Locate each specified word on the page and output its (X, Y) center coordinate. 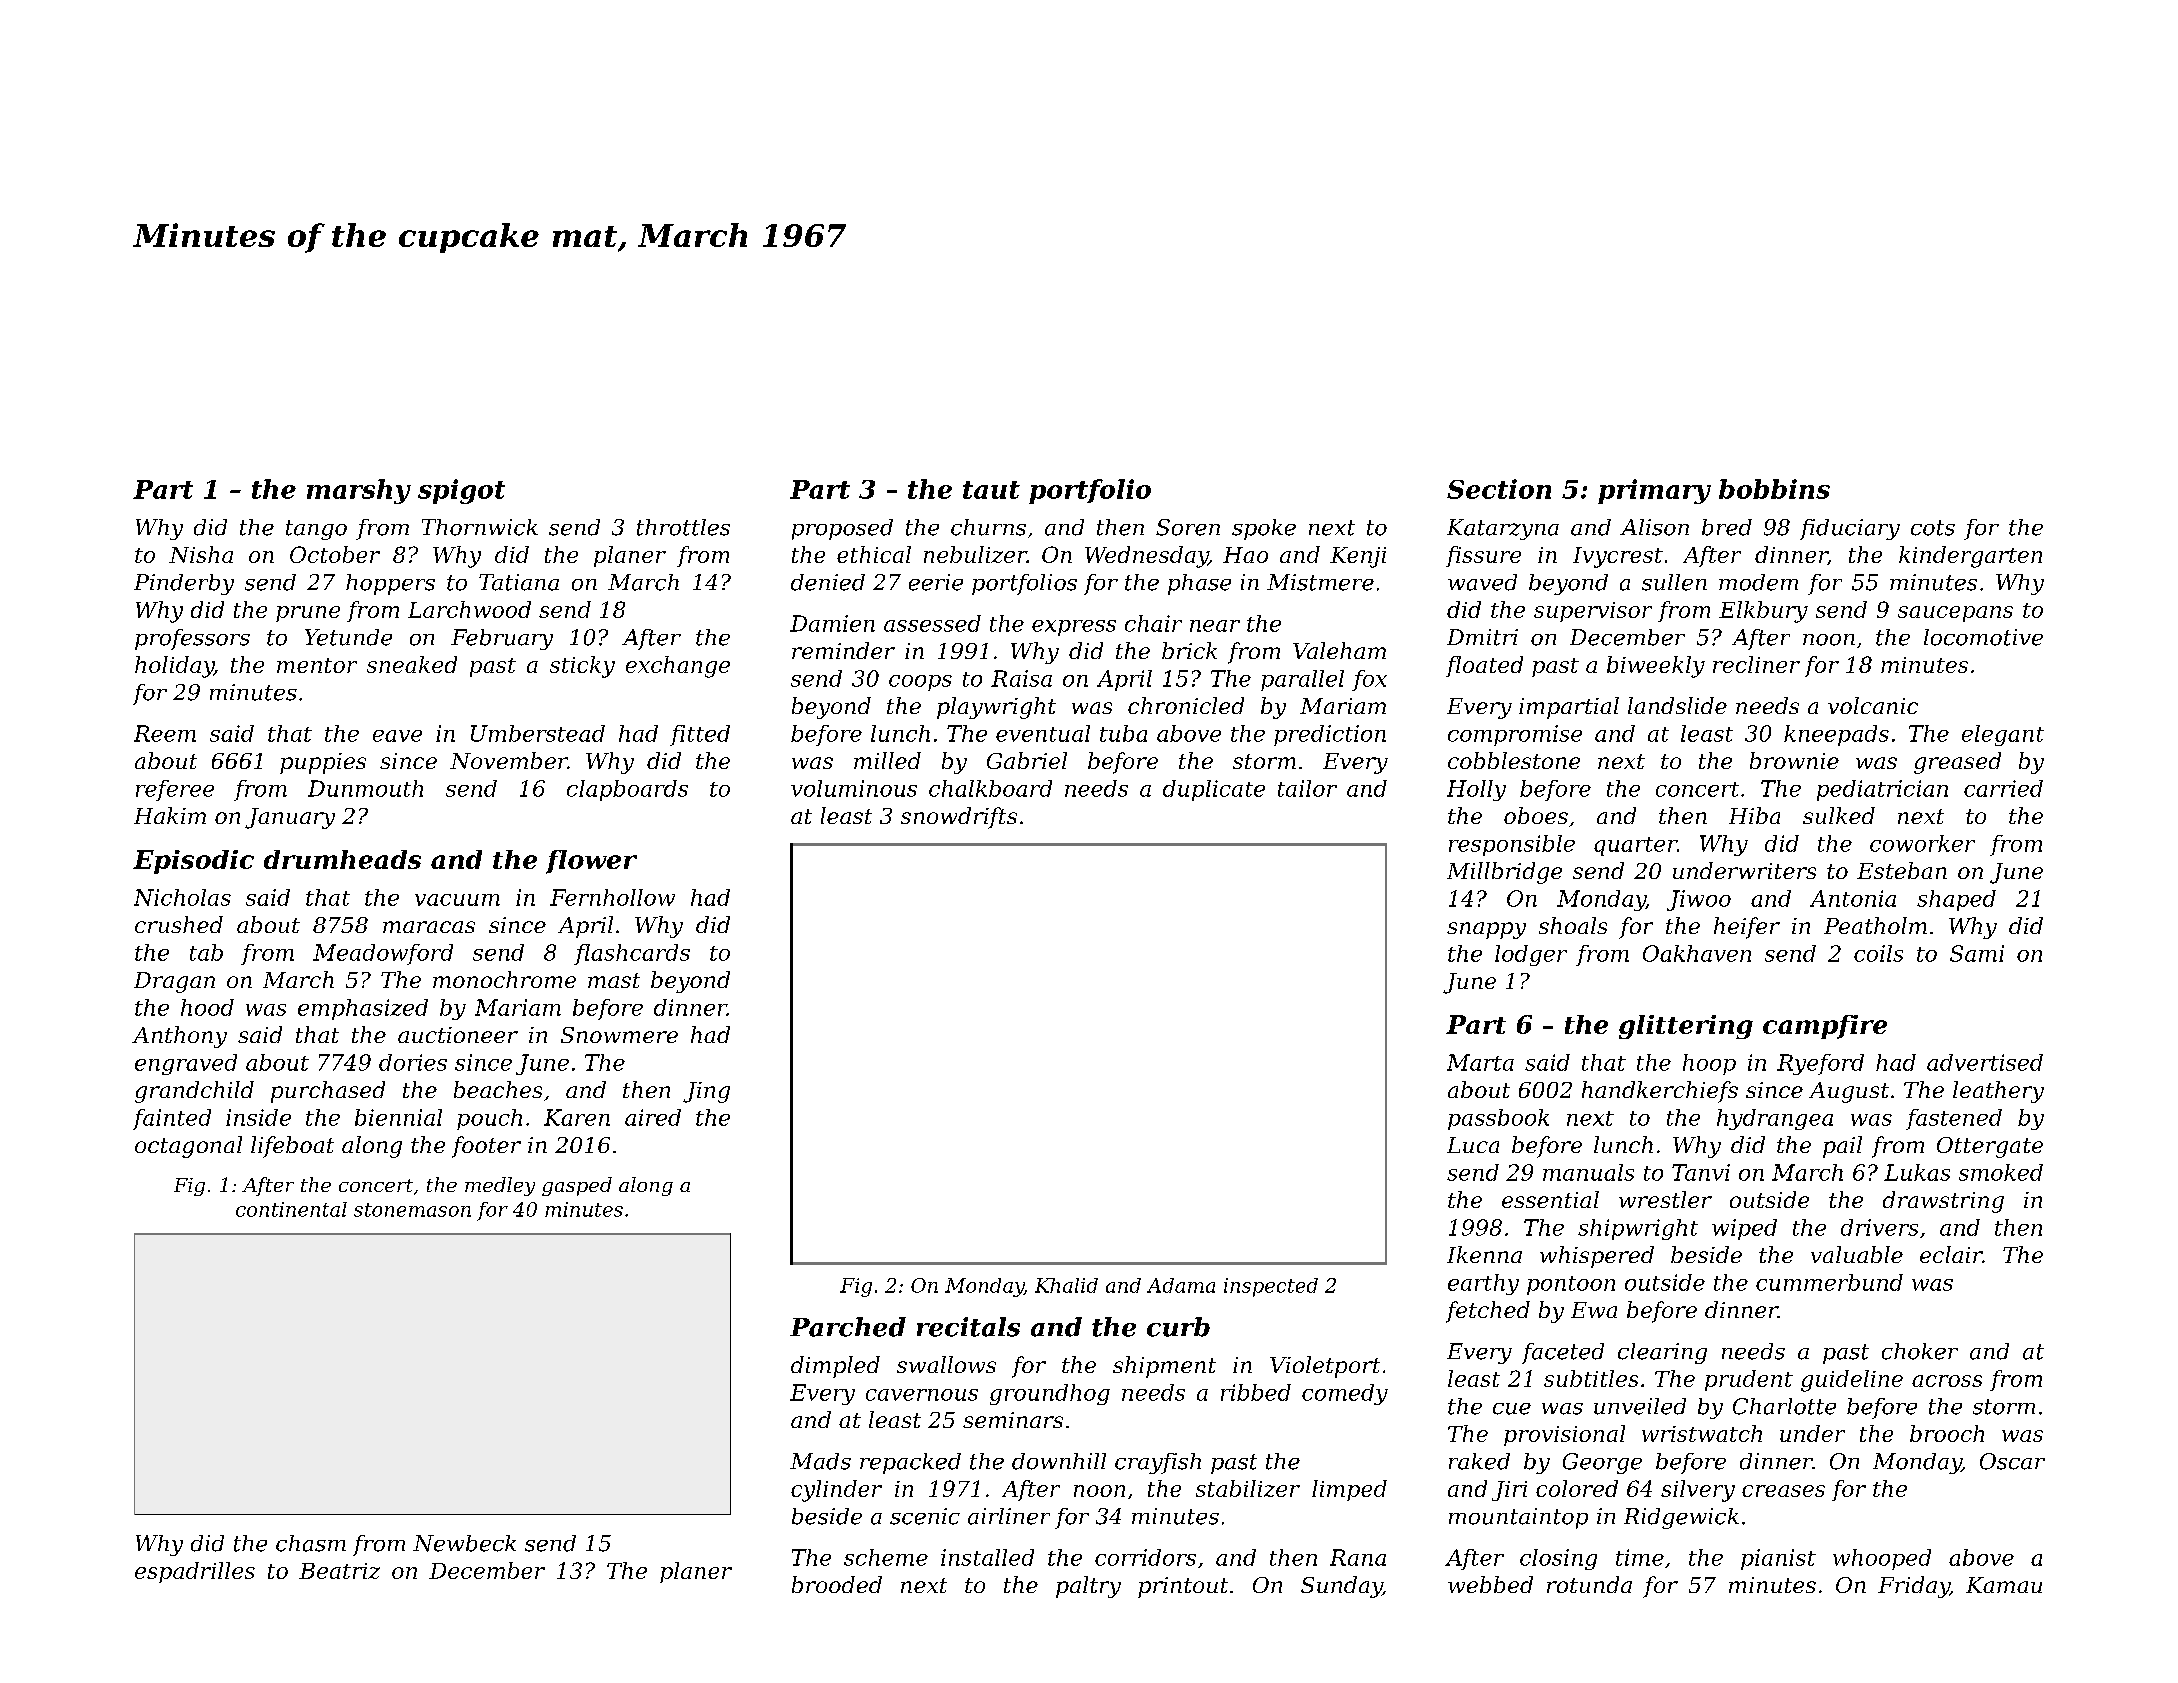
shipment (1164, 1367)
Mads (820, 1461)
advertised (1985, 1062)
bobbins (1774, 489)
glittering (1686, 1027)
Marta (1480, 1062)
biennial (398, 1117)
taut (991, 490)
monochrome (504, 979)
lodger (1531, 955)
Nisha (201, 554)
